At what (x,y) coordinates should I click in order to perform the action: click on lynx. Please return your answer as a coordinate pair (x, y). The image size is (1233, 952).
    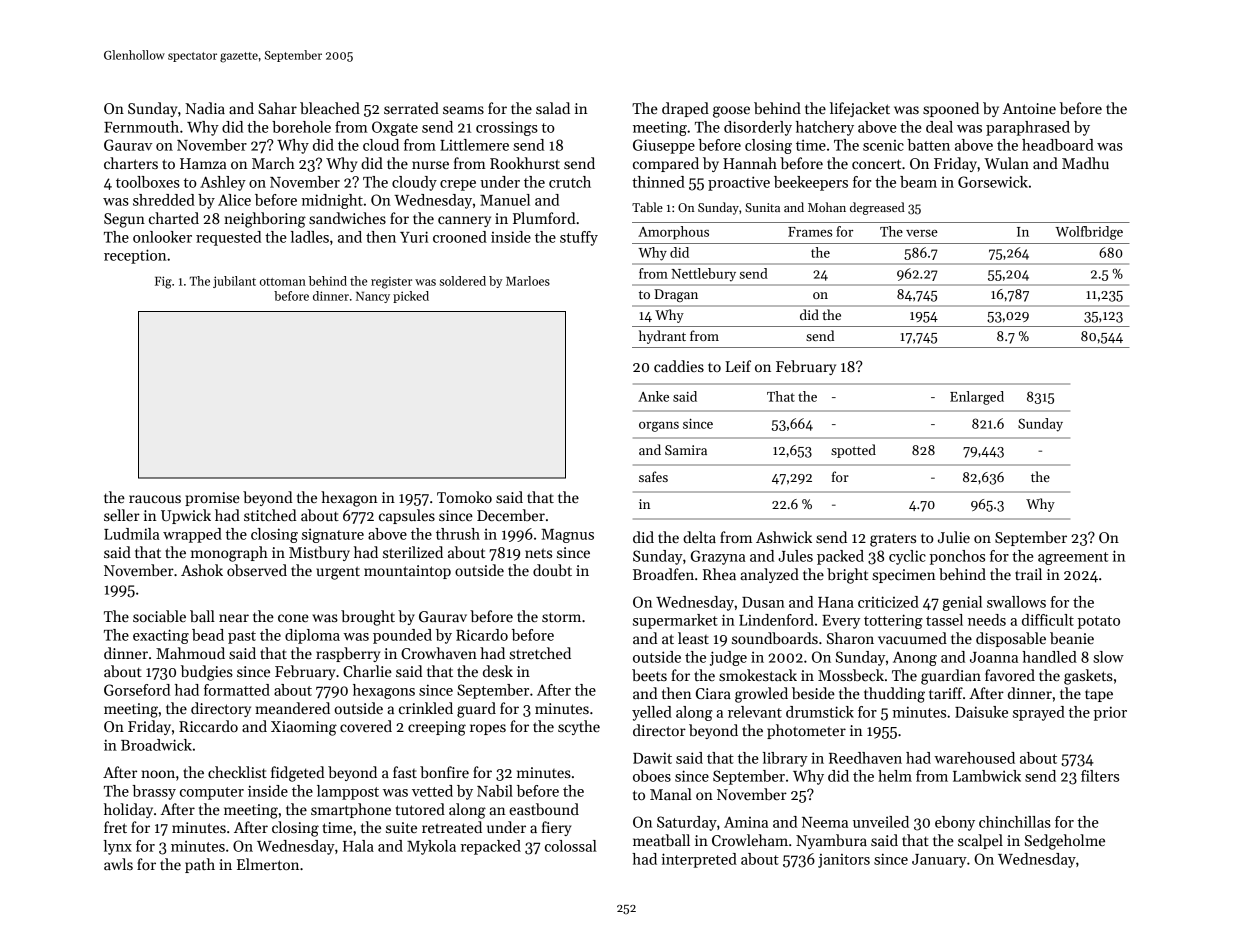
    Looking at the image, I should click on (117, 847).
